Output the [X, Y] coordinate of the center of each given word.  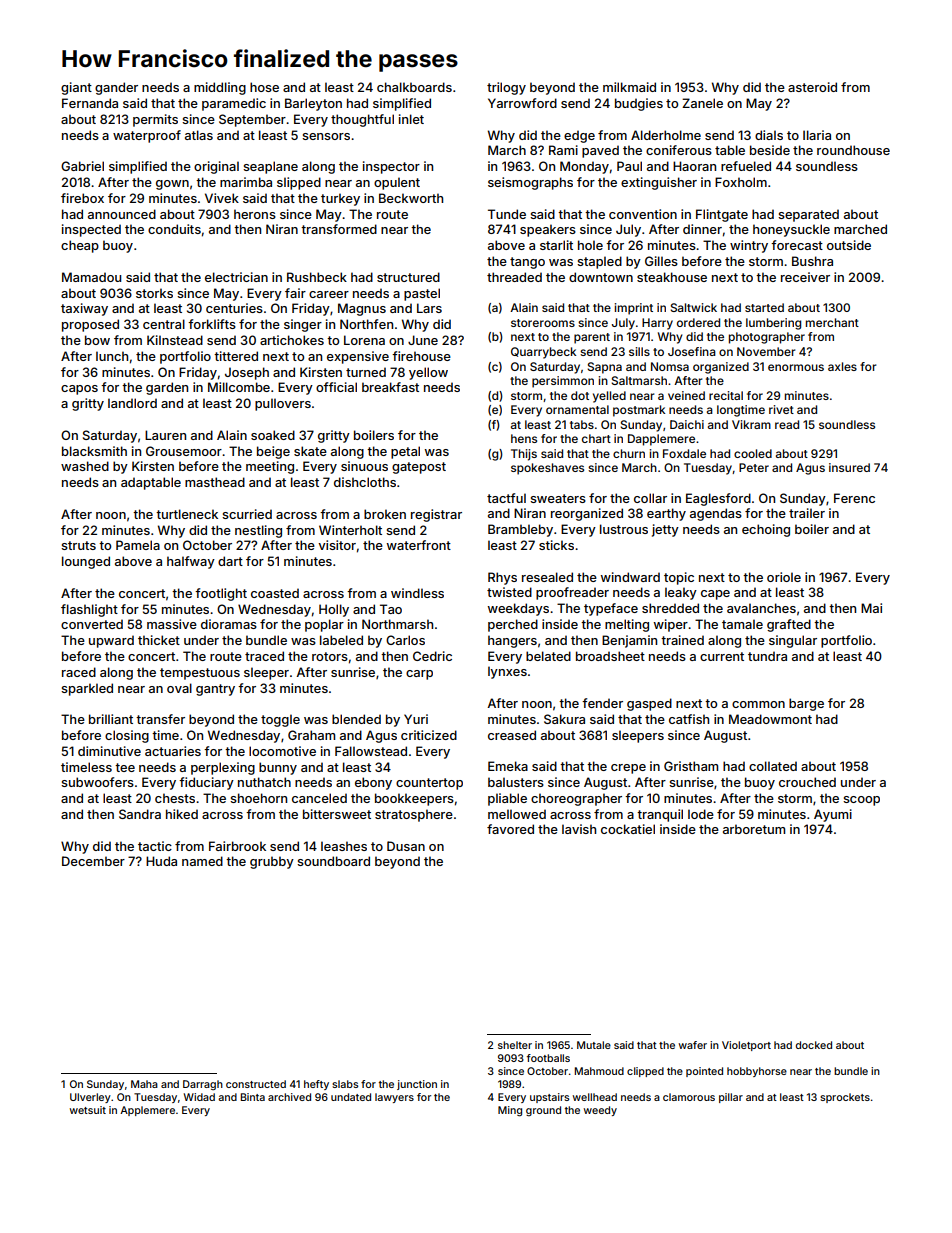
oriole [784, 577]
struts [78, 545]
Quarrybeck [543, 353]
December [93, 861]
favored [510, 829]
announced [122, 214]
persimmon [563, 382]
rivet [781, 409]
